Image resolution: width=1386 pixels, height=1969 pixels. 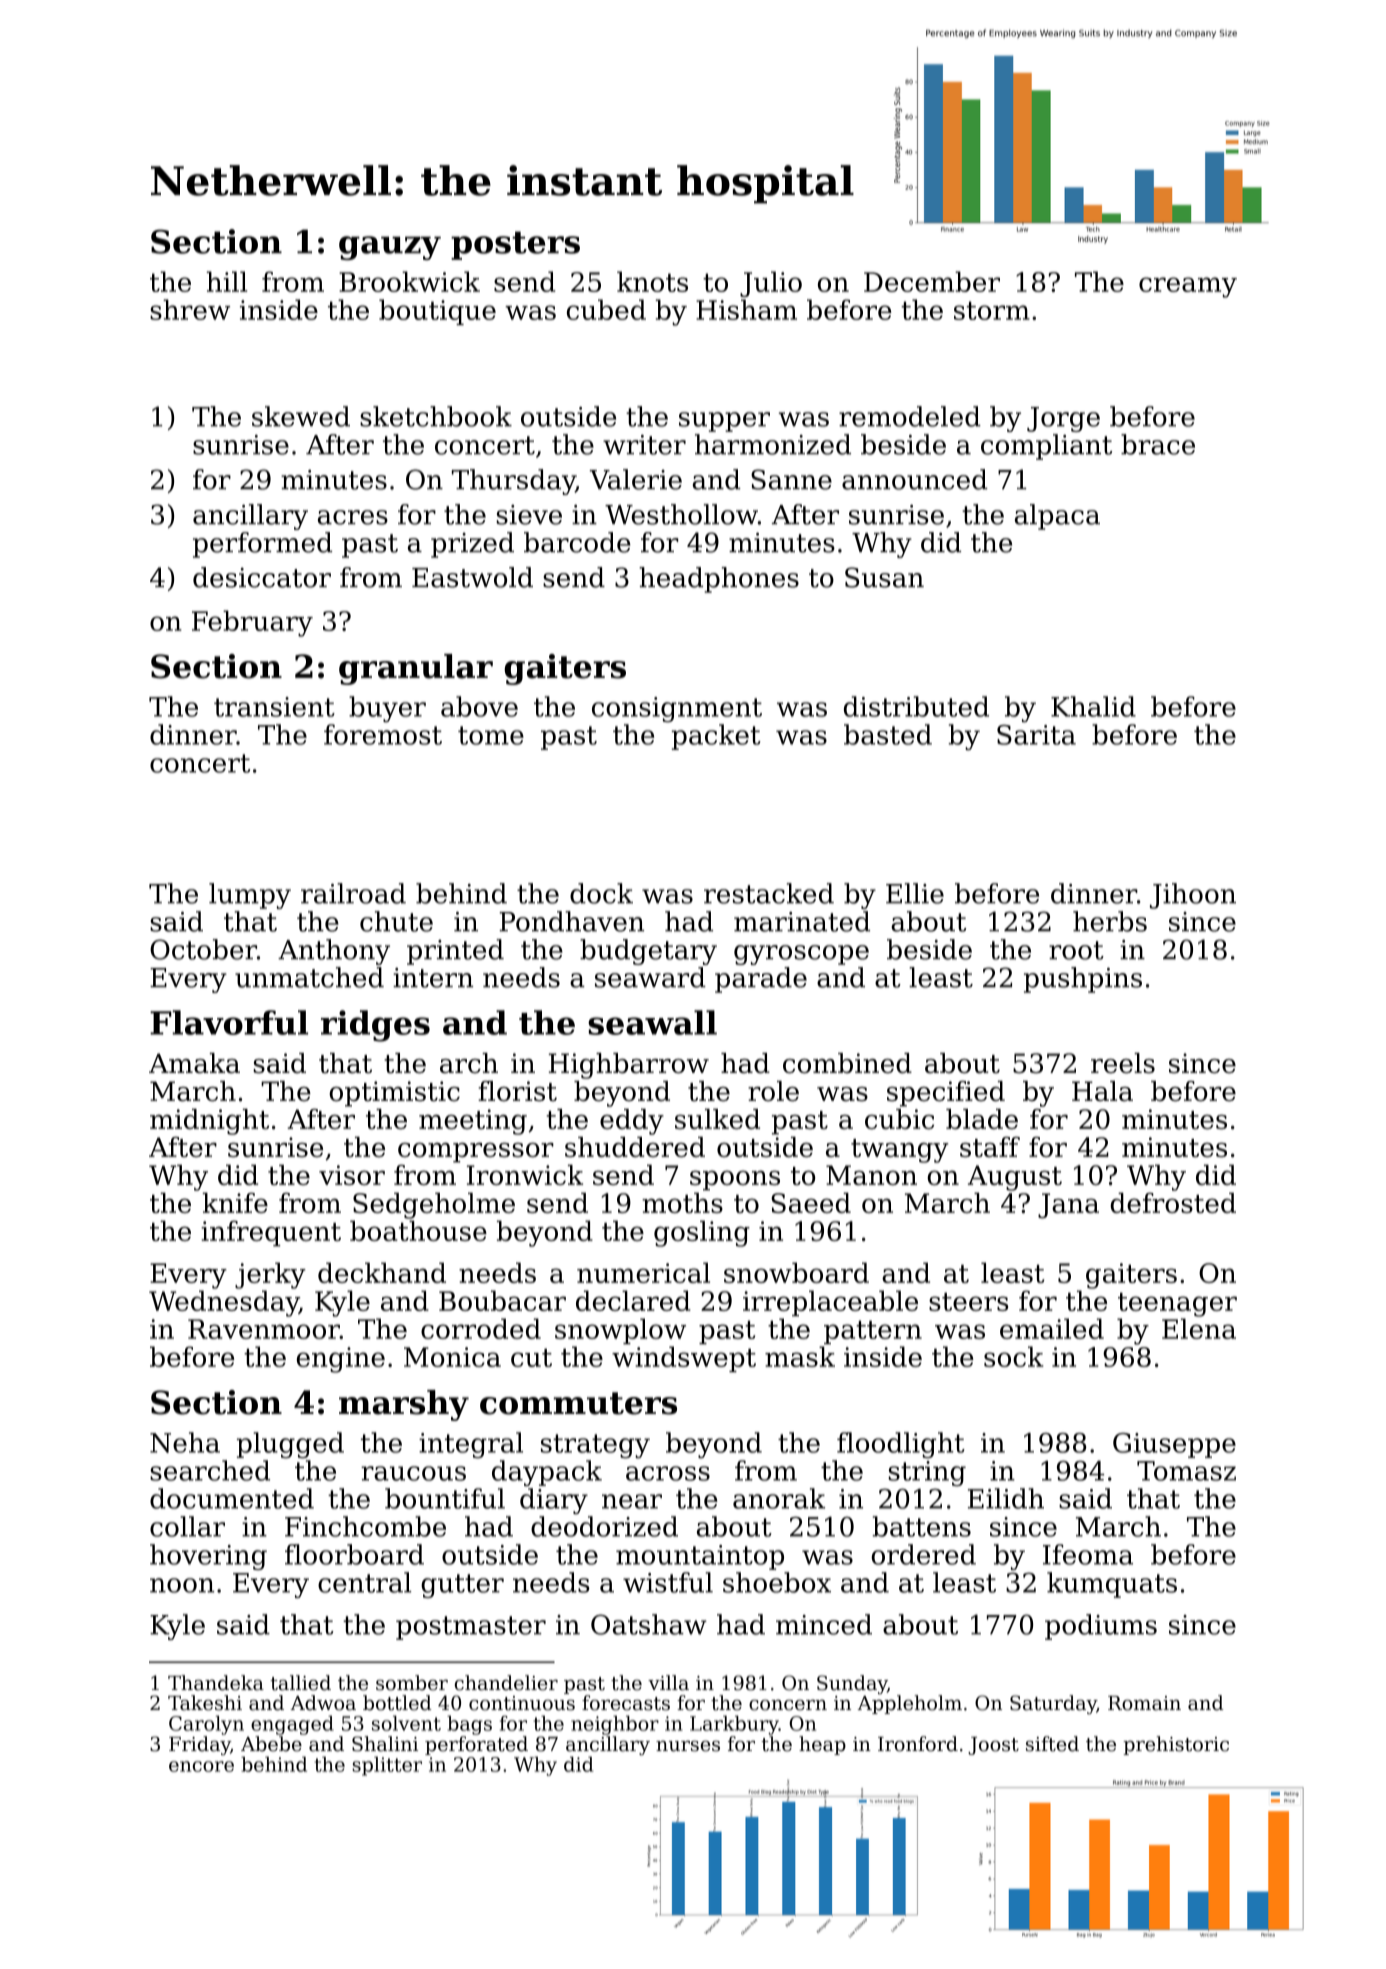 I want to click on Anthony, so click(x=334, y=952).
